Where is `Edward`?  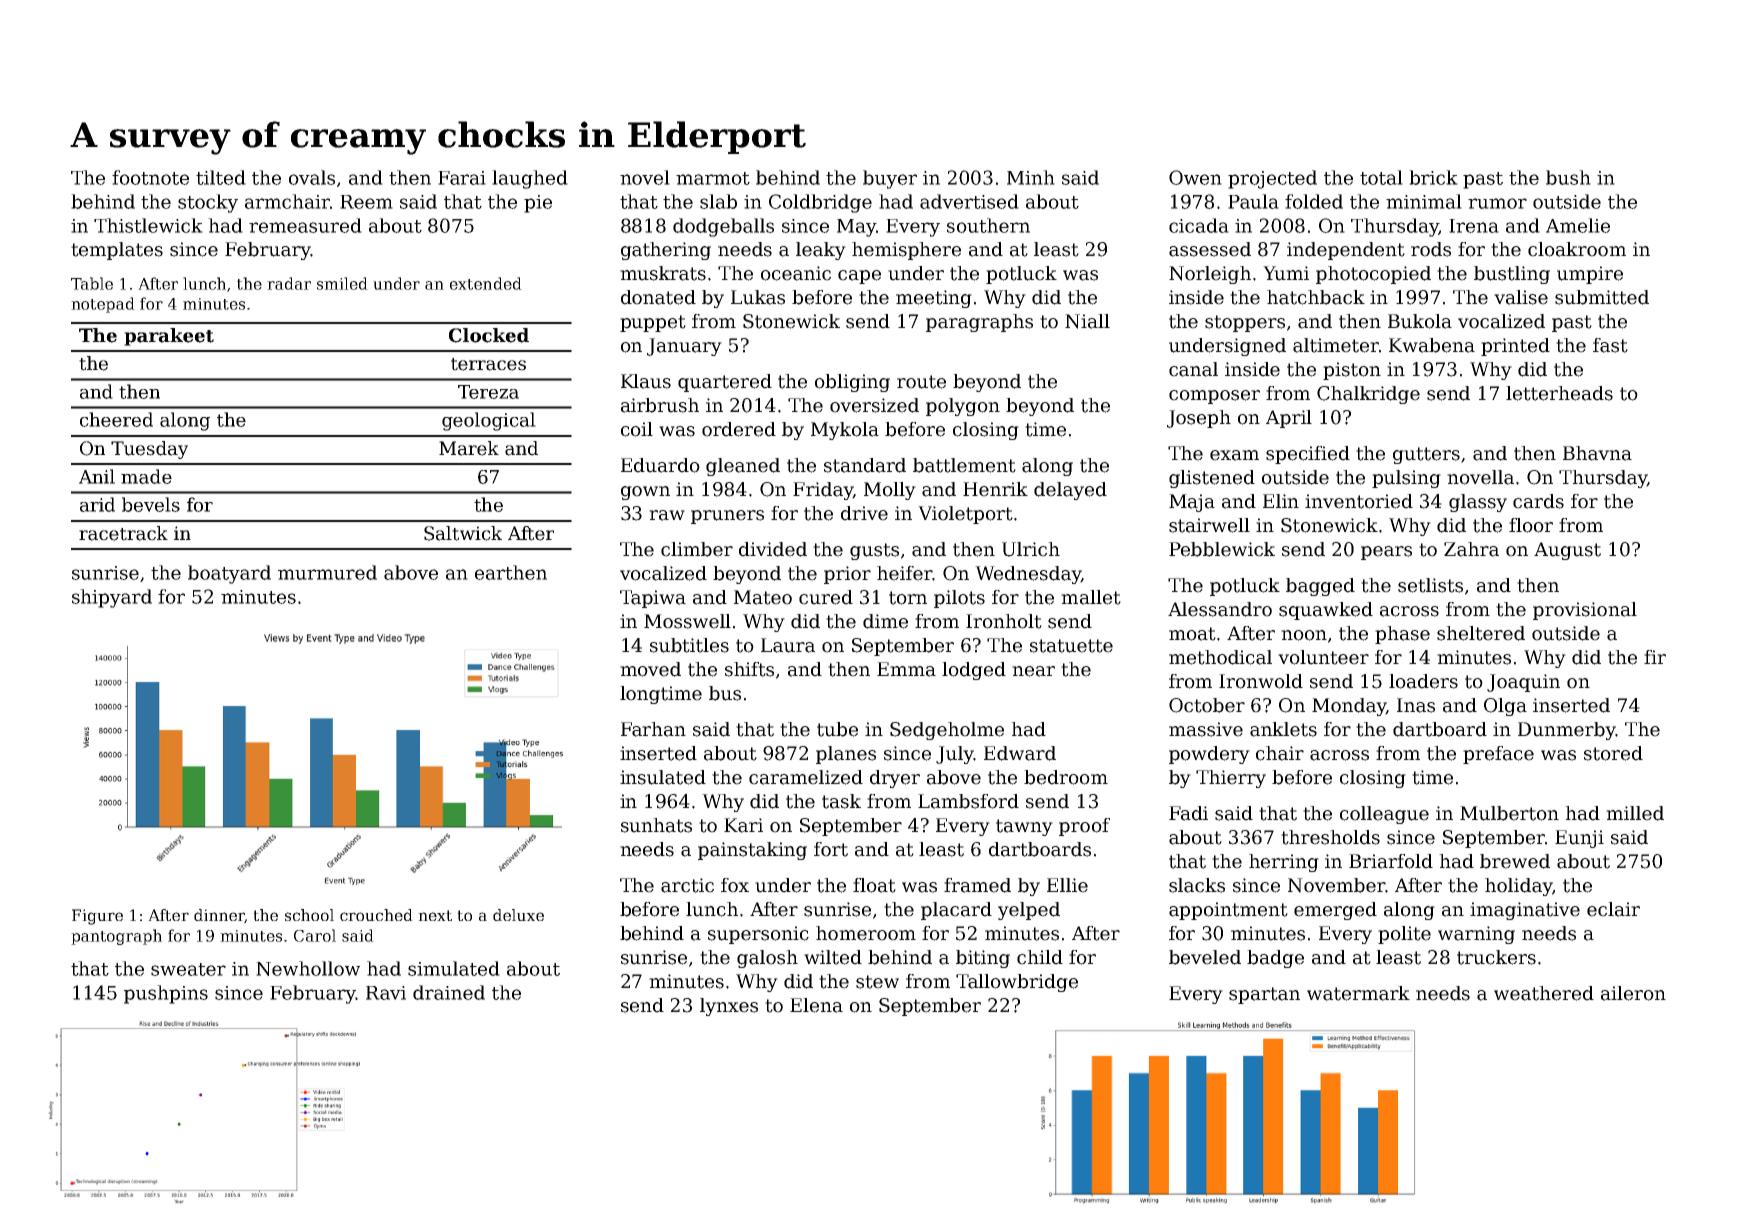 Edward is located at coordinates (1020, 753).
